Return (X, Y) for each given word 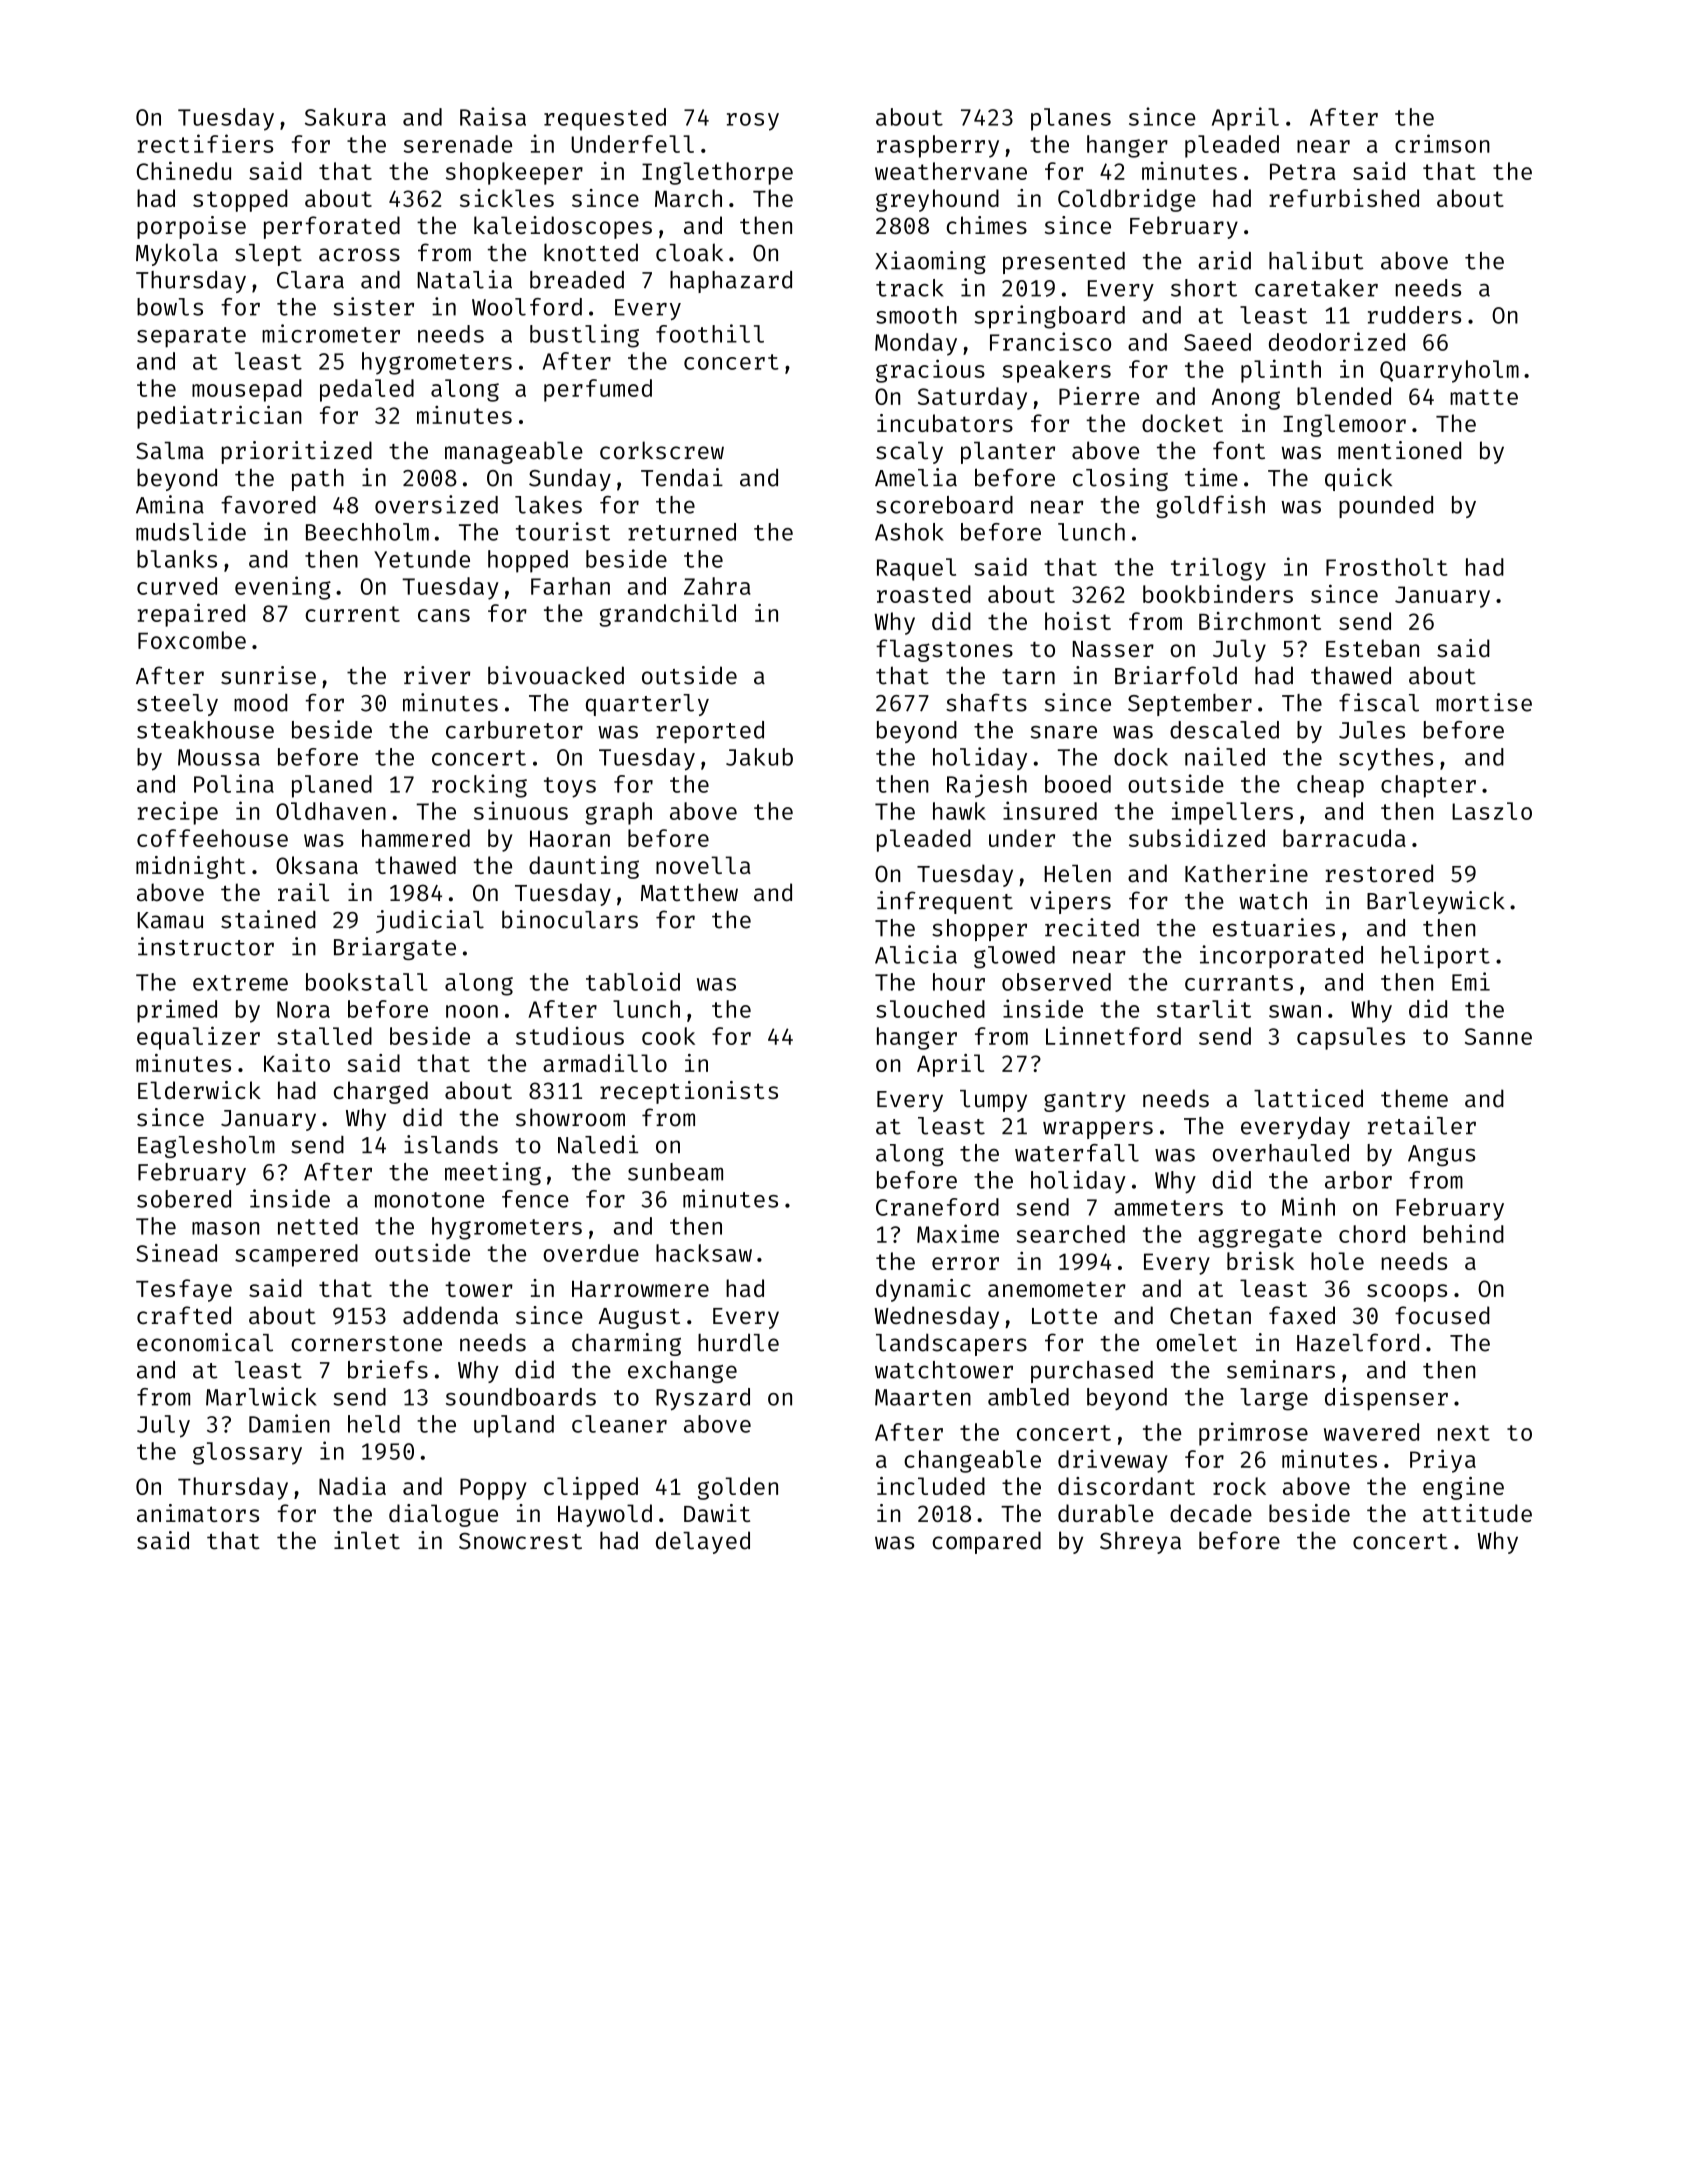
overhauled (1281, 1153)
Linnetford (1113, 1035)
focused (1442, 1315)
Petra (1302, 171)
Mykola (177, 254)
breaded (577, 280)
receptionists (689, 1092)
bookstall (367, 982)
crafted (184, 1315)
